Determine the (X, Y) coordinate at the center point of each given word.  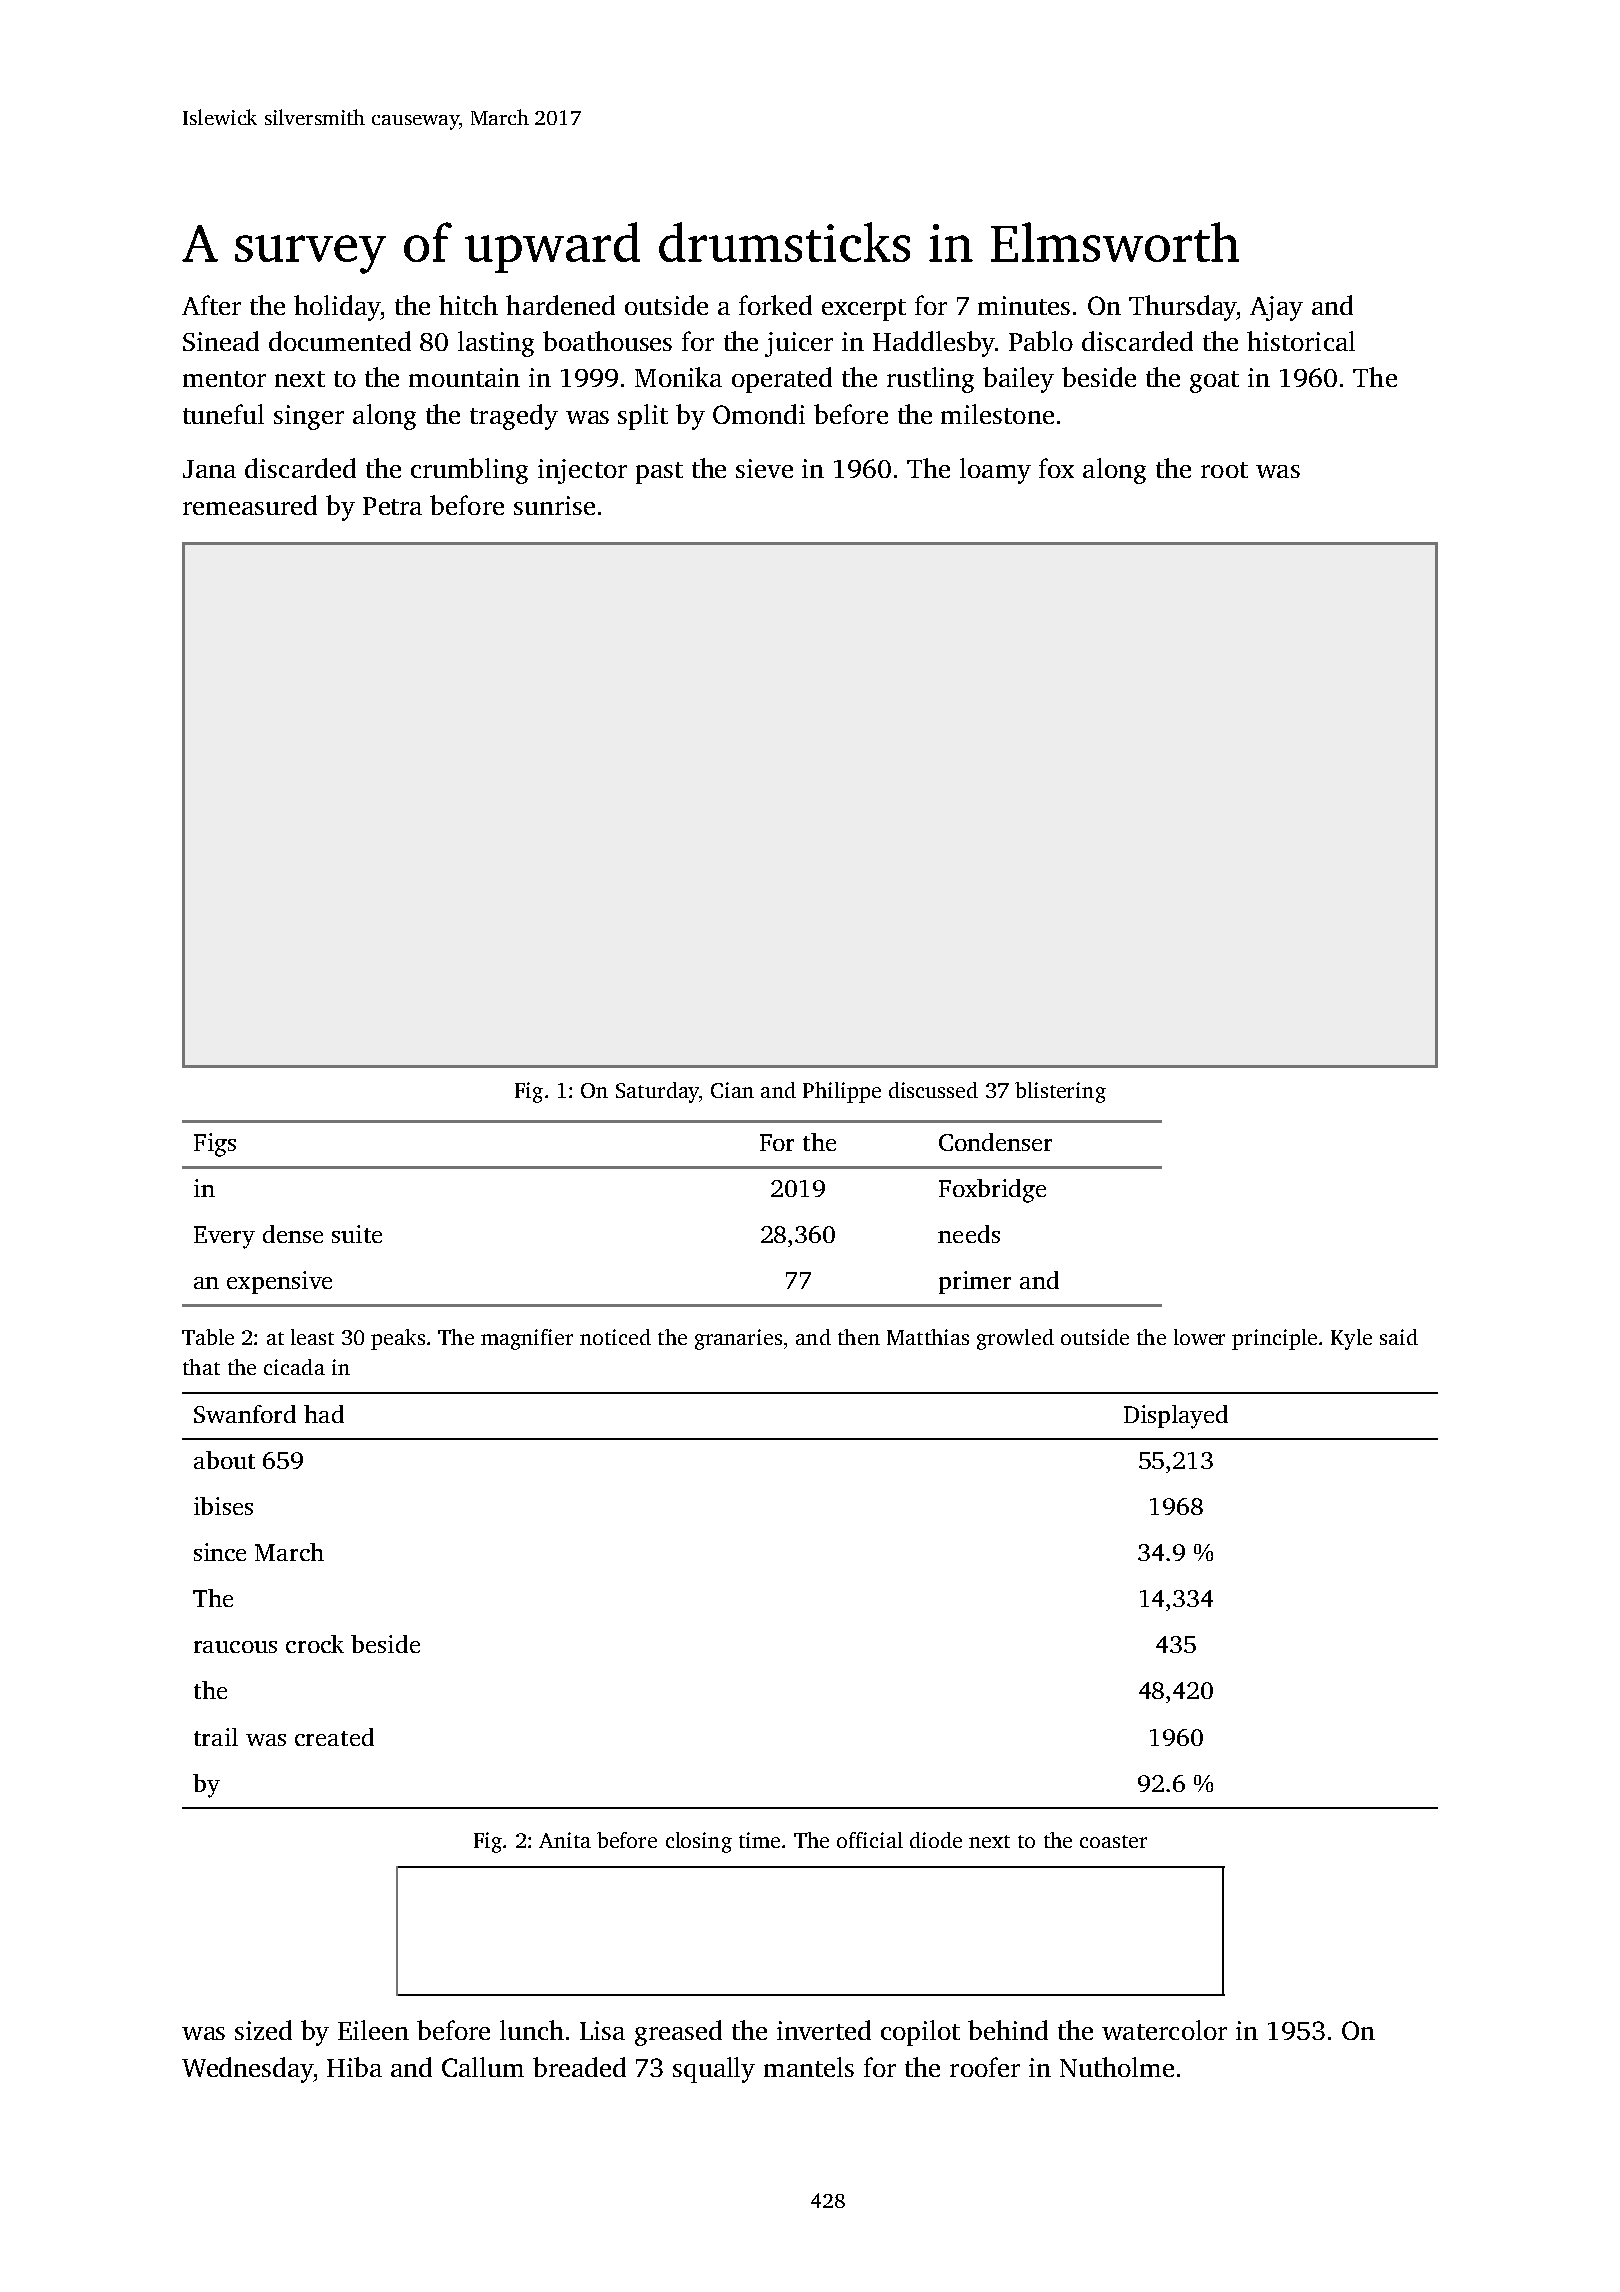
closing (699, 1842)
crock (315, 1644)
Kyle (1351, 1339)
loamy (995, 471)
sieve (764, 468)
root (1224, 470)
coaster (1113, 1841)
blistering (1060, 1092)
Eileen (373, 2030)
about (224, 1460)
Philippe (842, 1092)
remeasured (250, 505)
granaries (738, 1339)
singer (309, 417)
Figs (215, 1145)
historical (1301, 341)
